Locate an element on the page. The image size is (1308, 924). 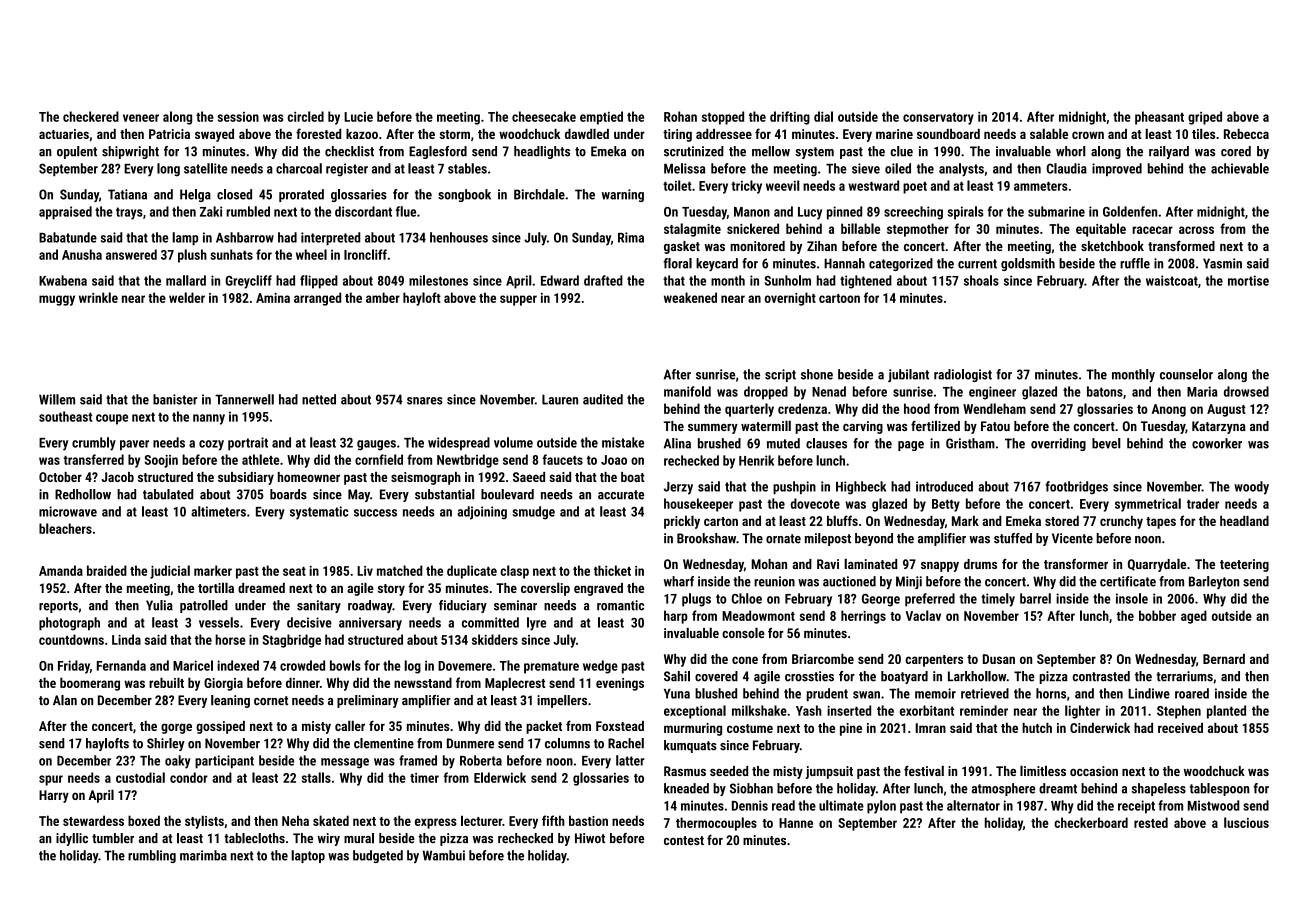
fiduciary is located at coordinates (463, 606).
